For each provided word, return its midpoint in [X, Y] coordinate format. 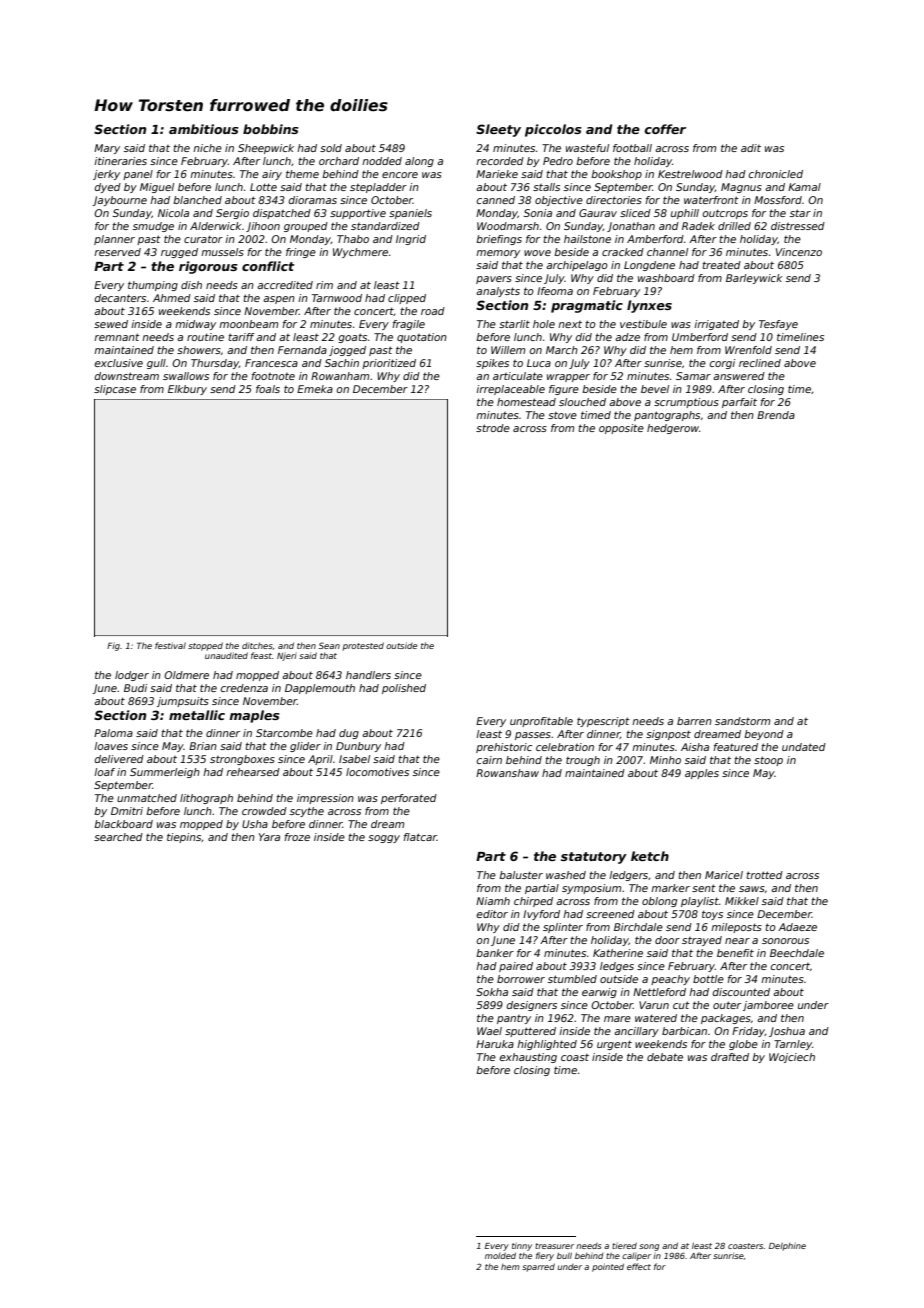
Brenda [776, 415]
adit [751, 148]
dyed [108, 188]
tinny [522, 1247]
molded [500, 1255]
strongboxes [242, 760]
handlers [368, 675]
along [419, 162]
